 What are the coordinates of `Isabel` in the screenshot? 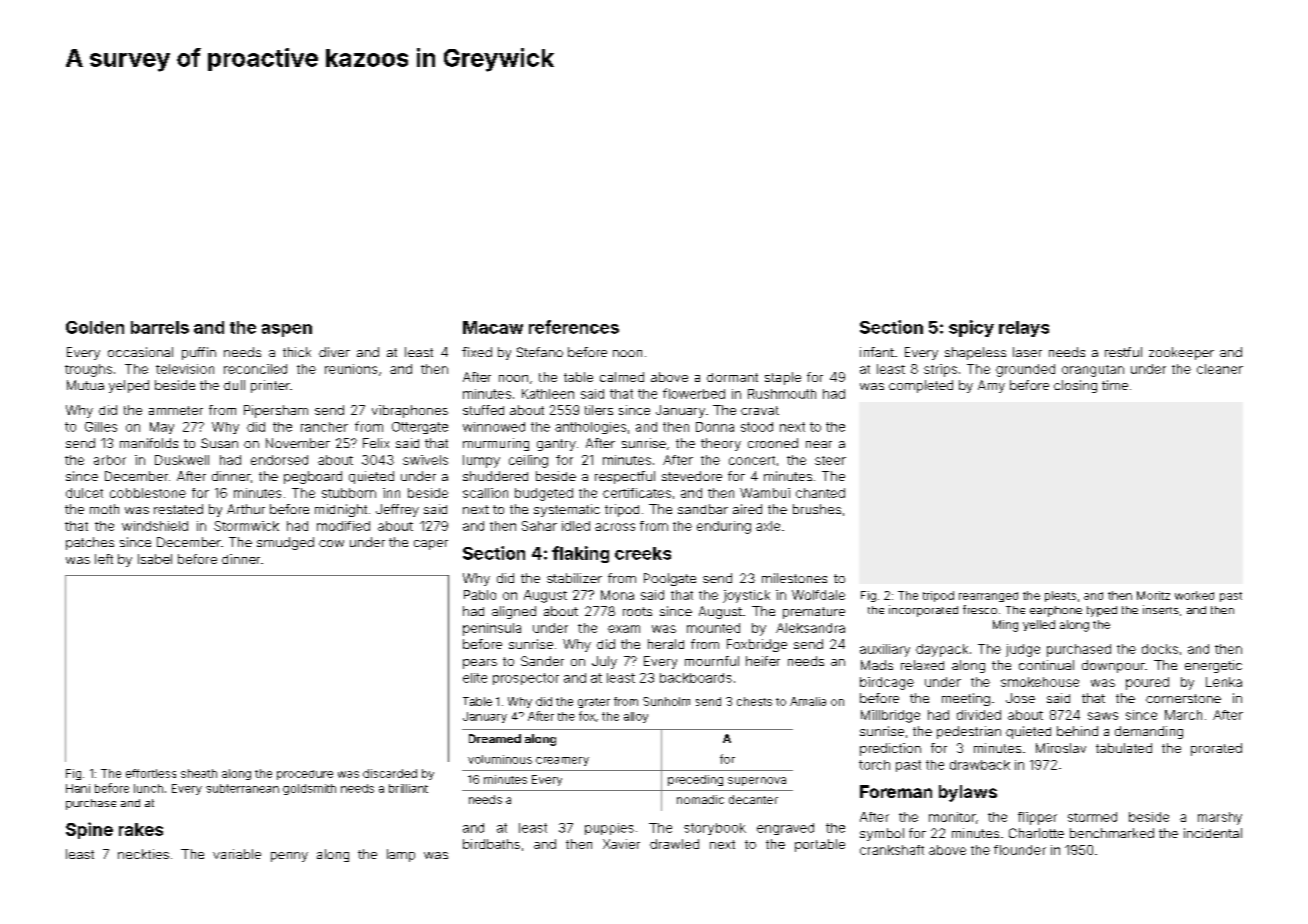 It's located at (155, 559).
